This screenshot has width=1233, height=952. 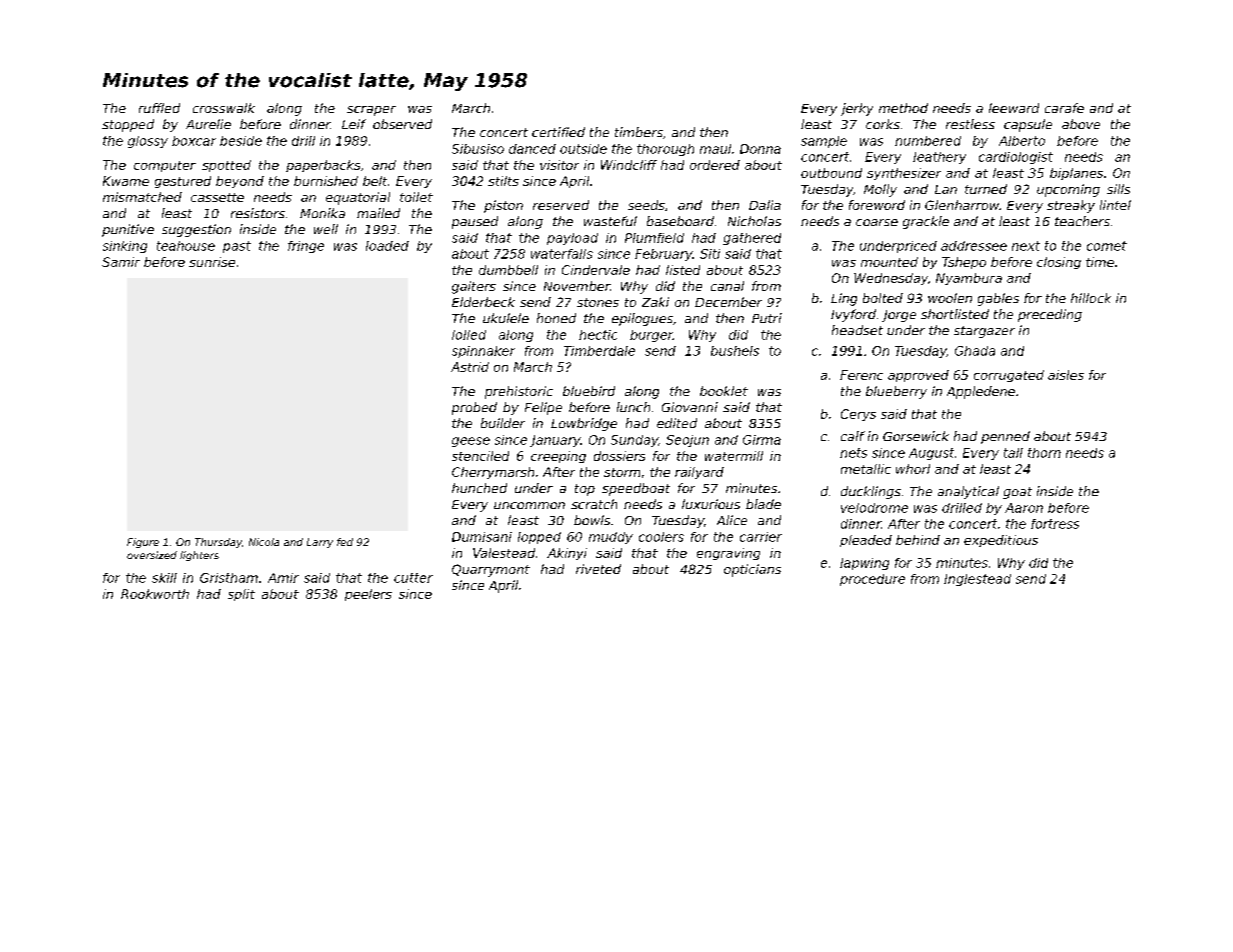 What do you see at coordinates (1014, 108) in the screenshot?
I see `leeward` at bounding box center [1014, 108].
